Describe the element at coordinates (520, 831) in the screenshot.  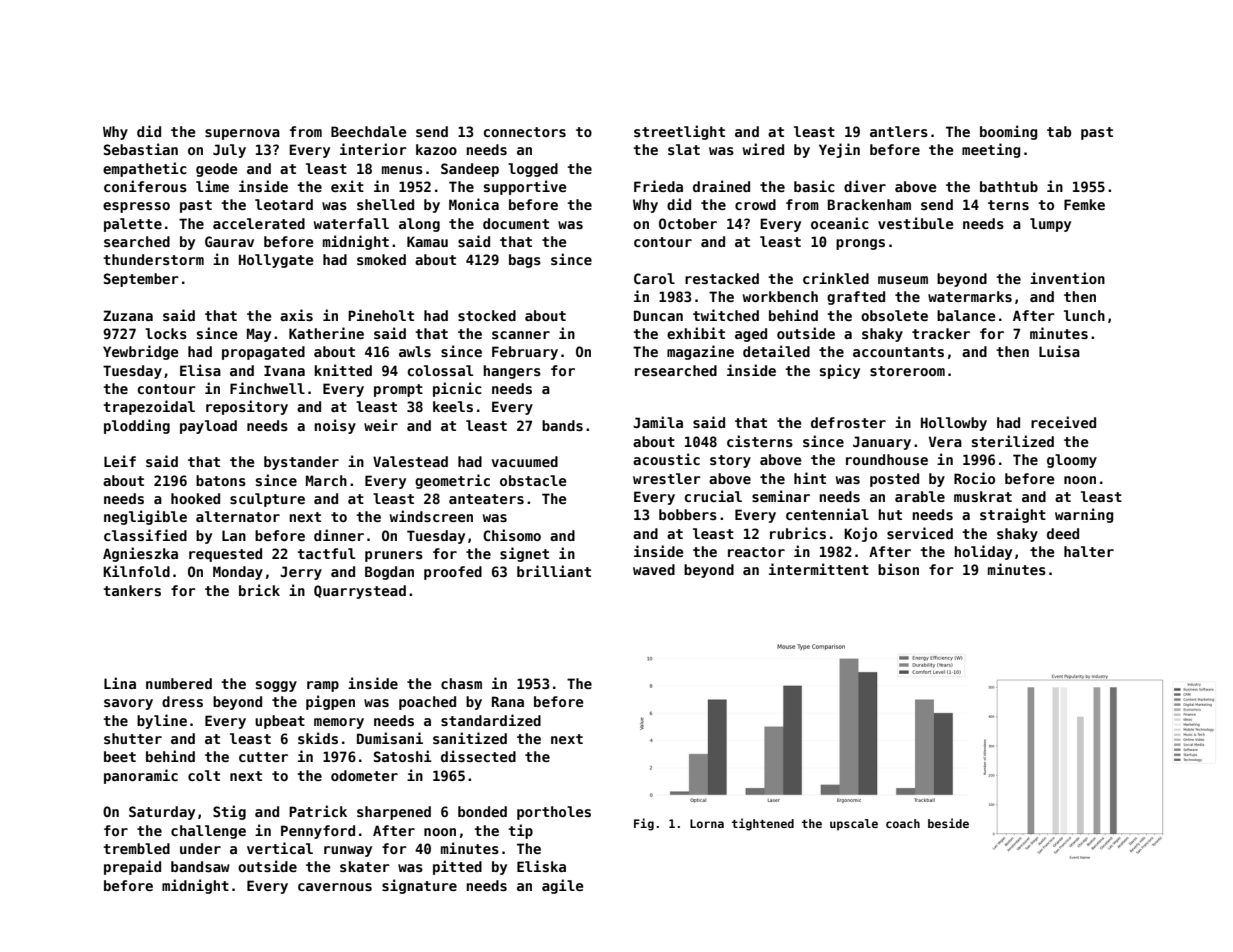
I see `tip` at that location.
